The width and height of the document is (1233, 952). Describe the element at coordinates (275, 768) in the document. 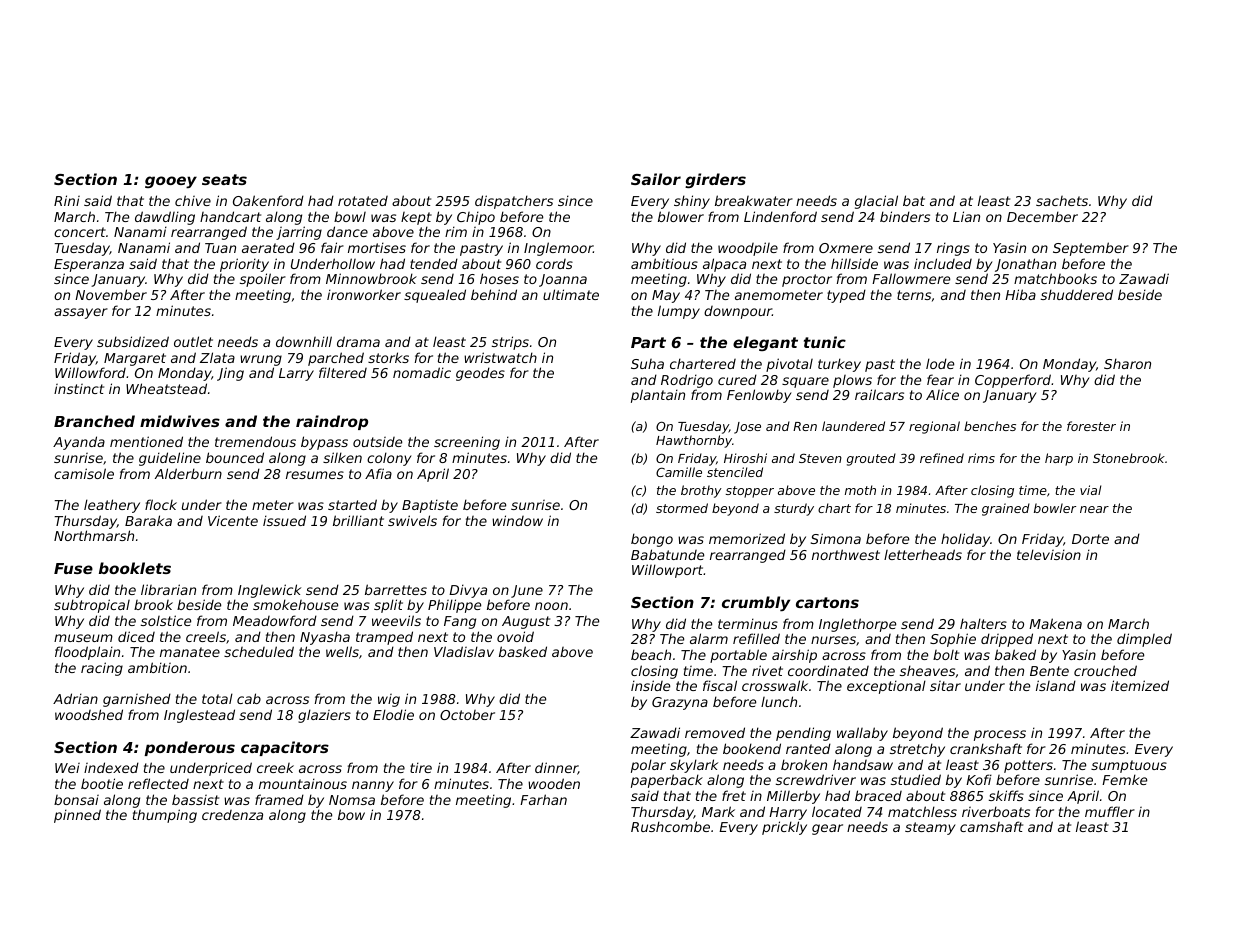

I see `creek` at that location.
